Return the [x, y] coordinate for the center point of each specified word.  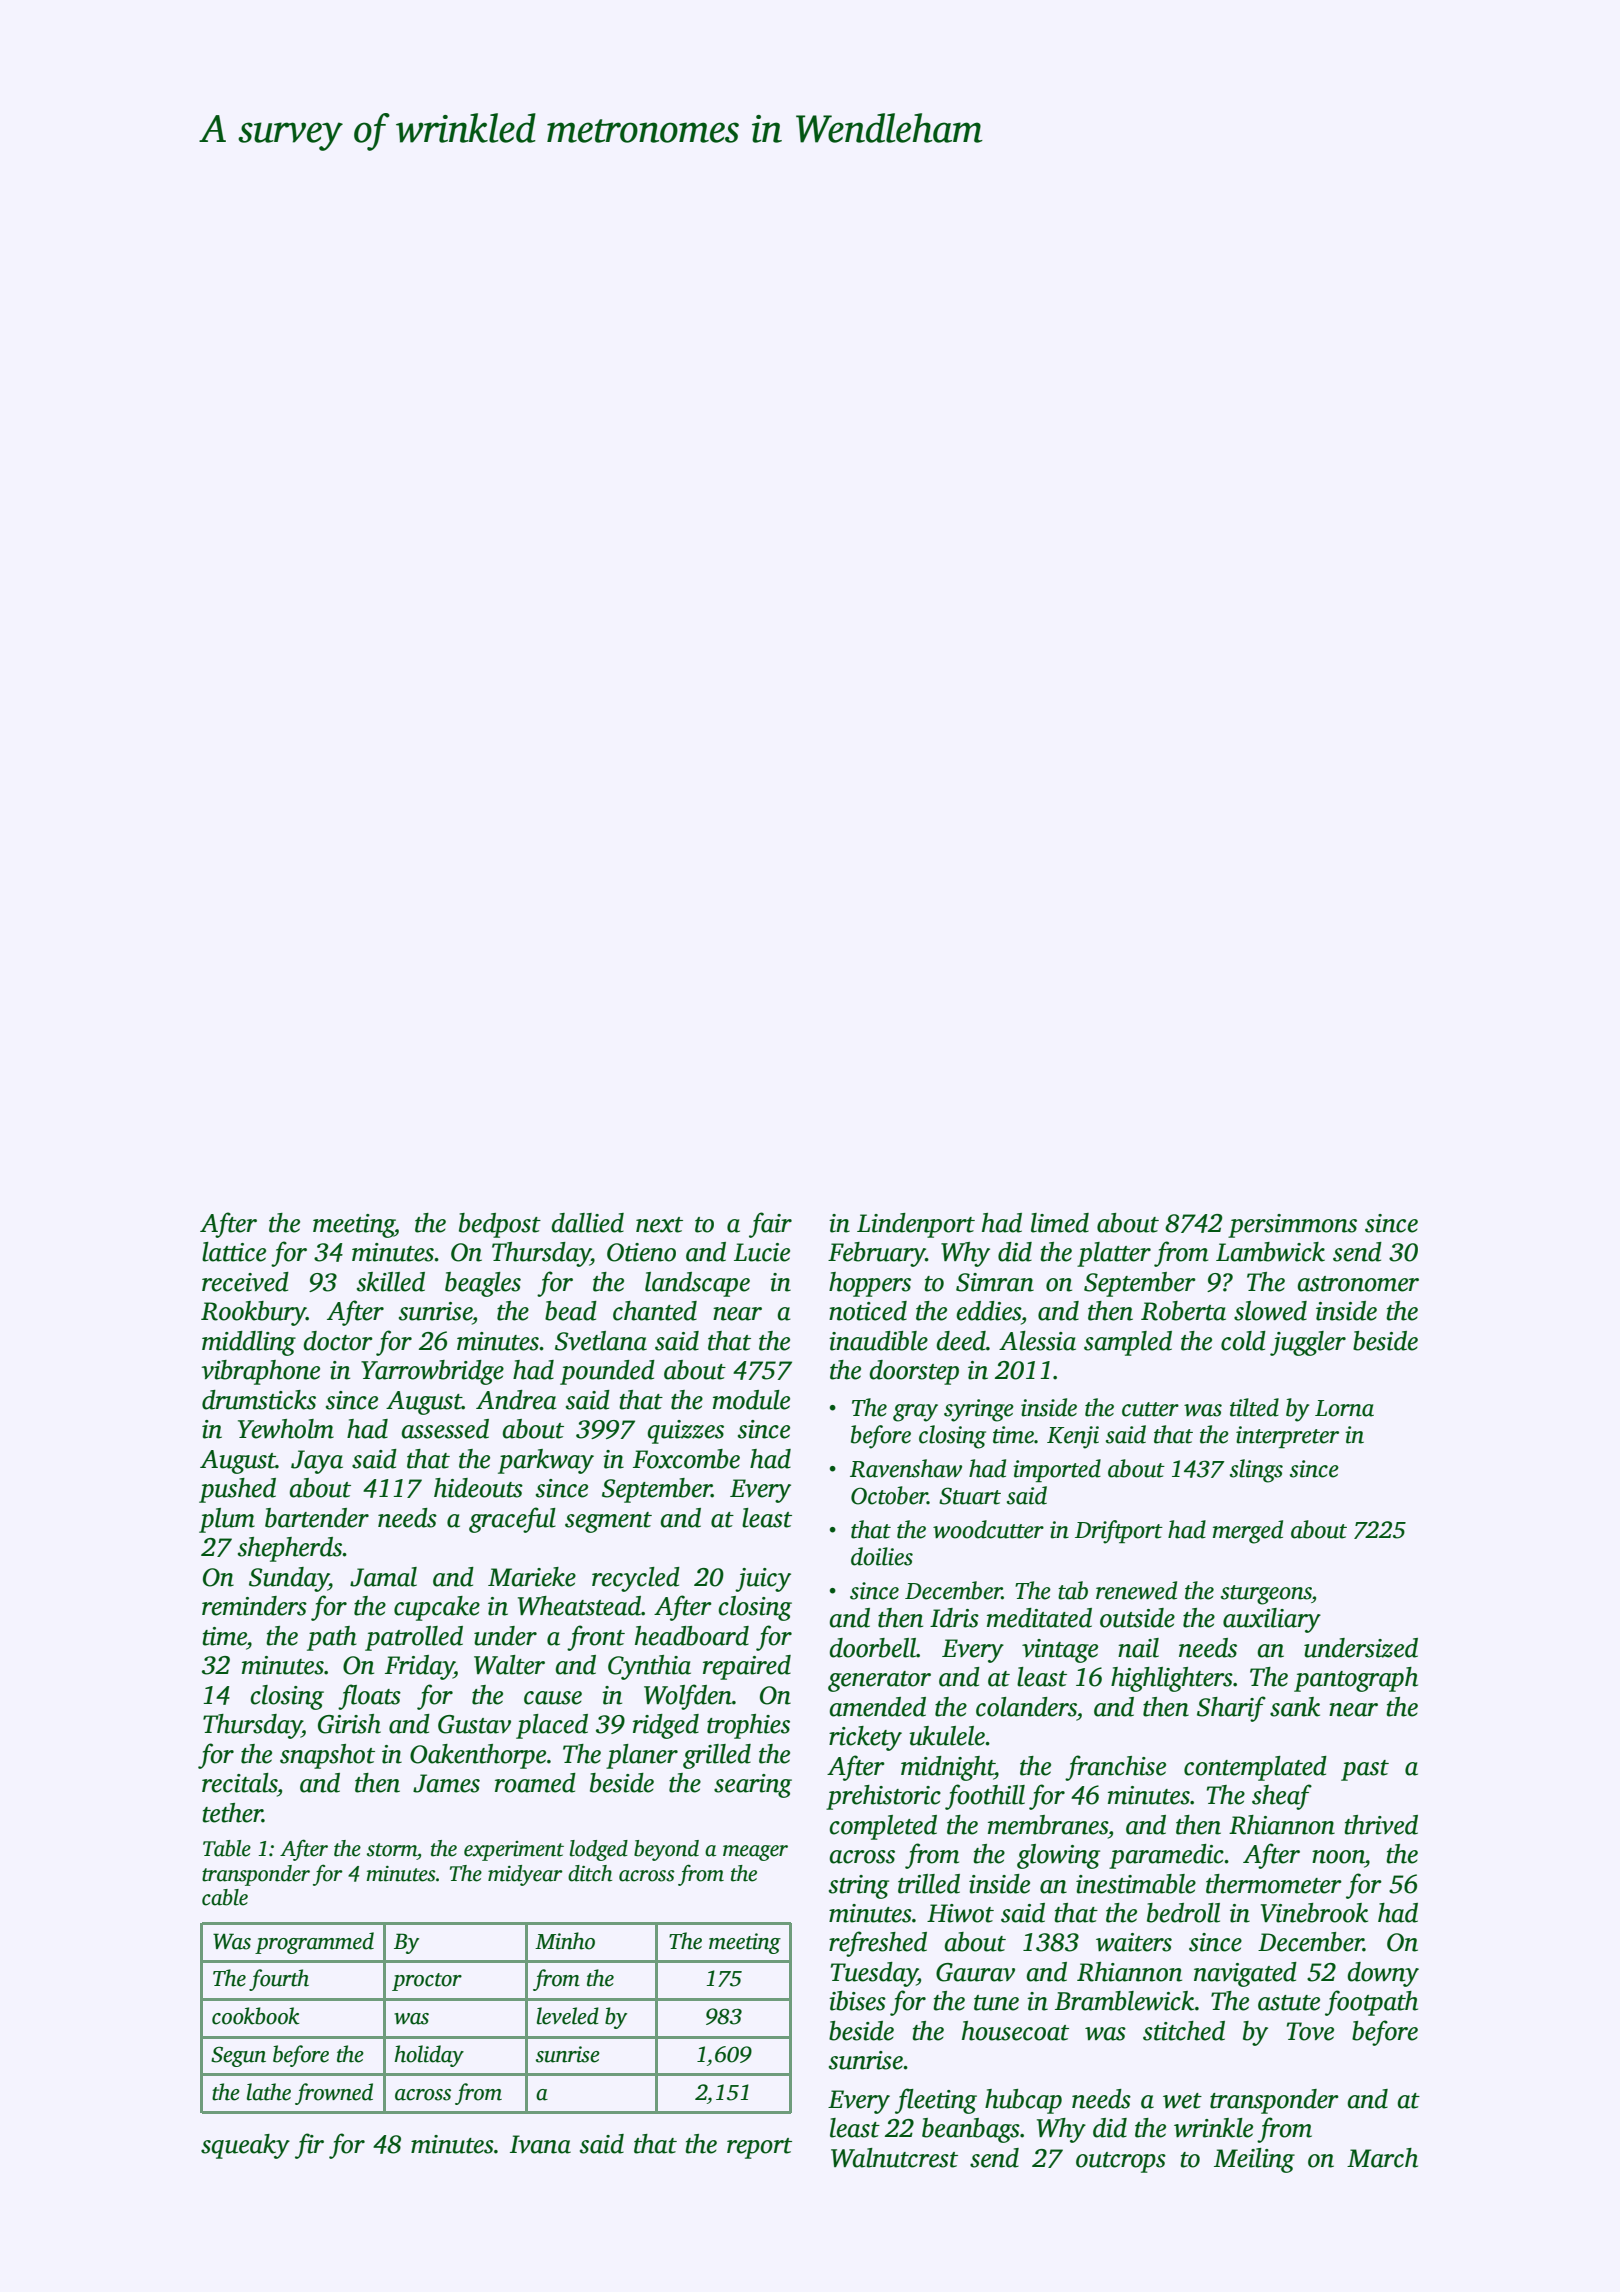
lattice [234, 1252]
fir [309, 2146]
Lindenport [916, 1225]
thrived [1381, 1825]
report [759, 2148]
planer [642, 1756]
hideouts [478, 1488]
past [1365, 1770]
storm [392, 1850]
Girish [349, 1724]
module [751, 1400]
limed [1060, 1223]
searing [753, 1786]
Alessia [1037, 1341]
